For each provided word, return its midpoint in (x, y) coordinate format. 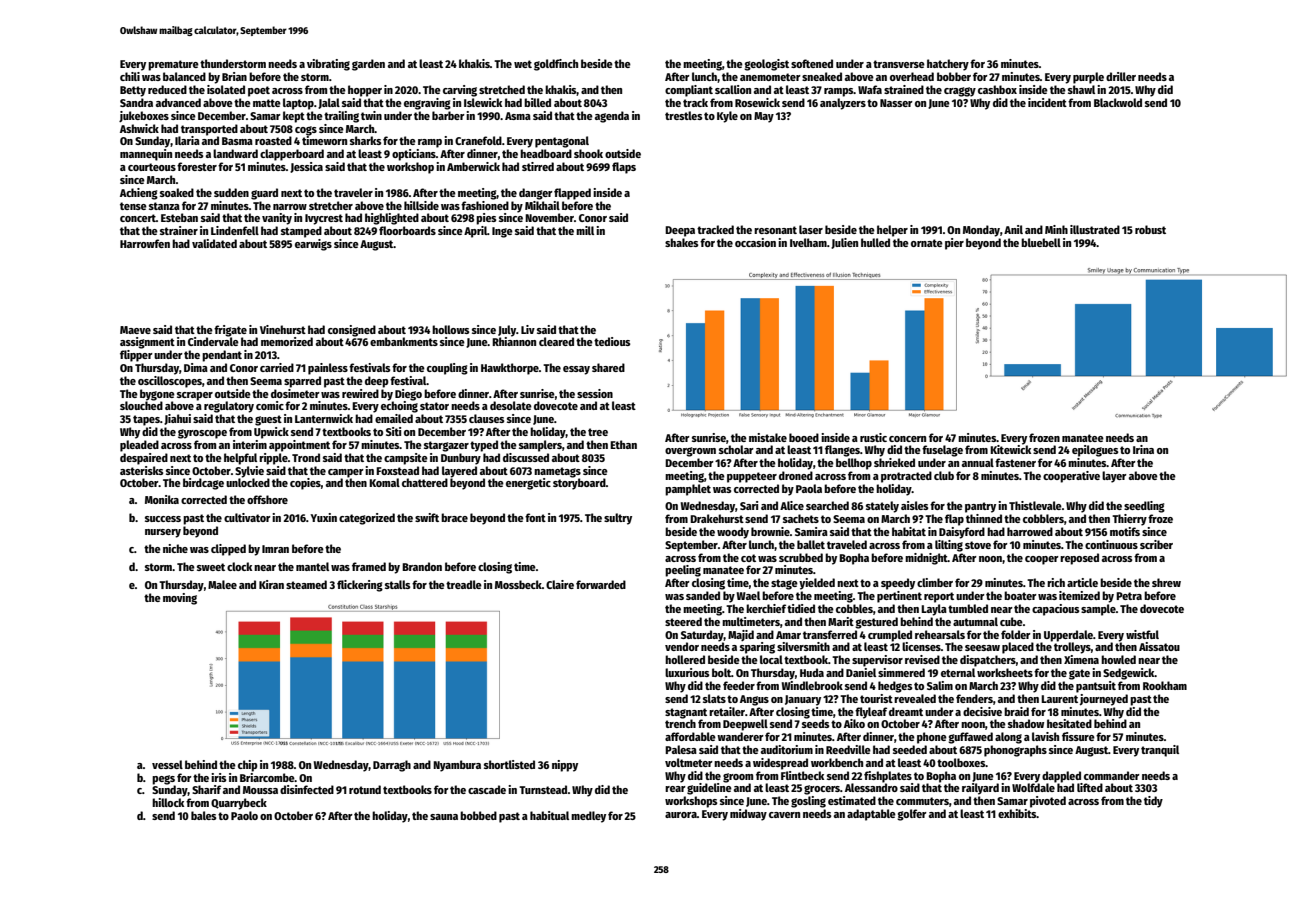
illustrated (1095, 229)
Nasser (896, 103)
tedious (612, 341)
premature (173, 65)
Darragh (392, 766)
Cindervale (213, 341)
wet (523, 64)
